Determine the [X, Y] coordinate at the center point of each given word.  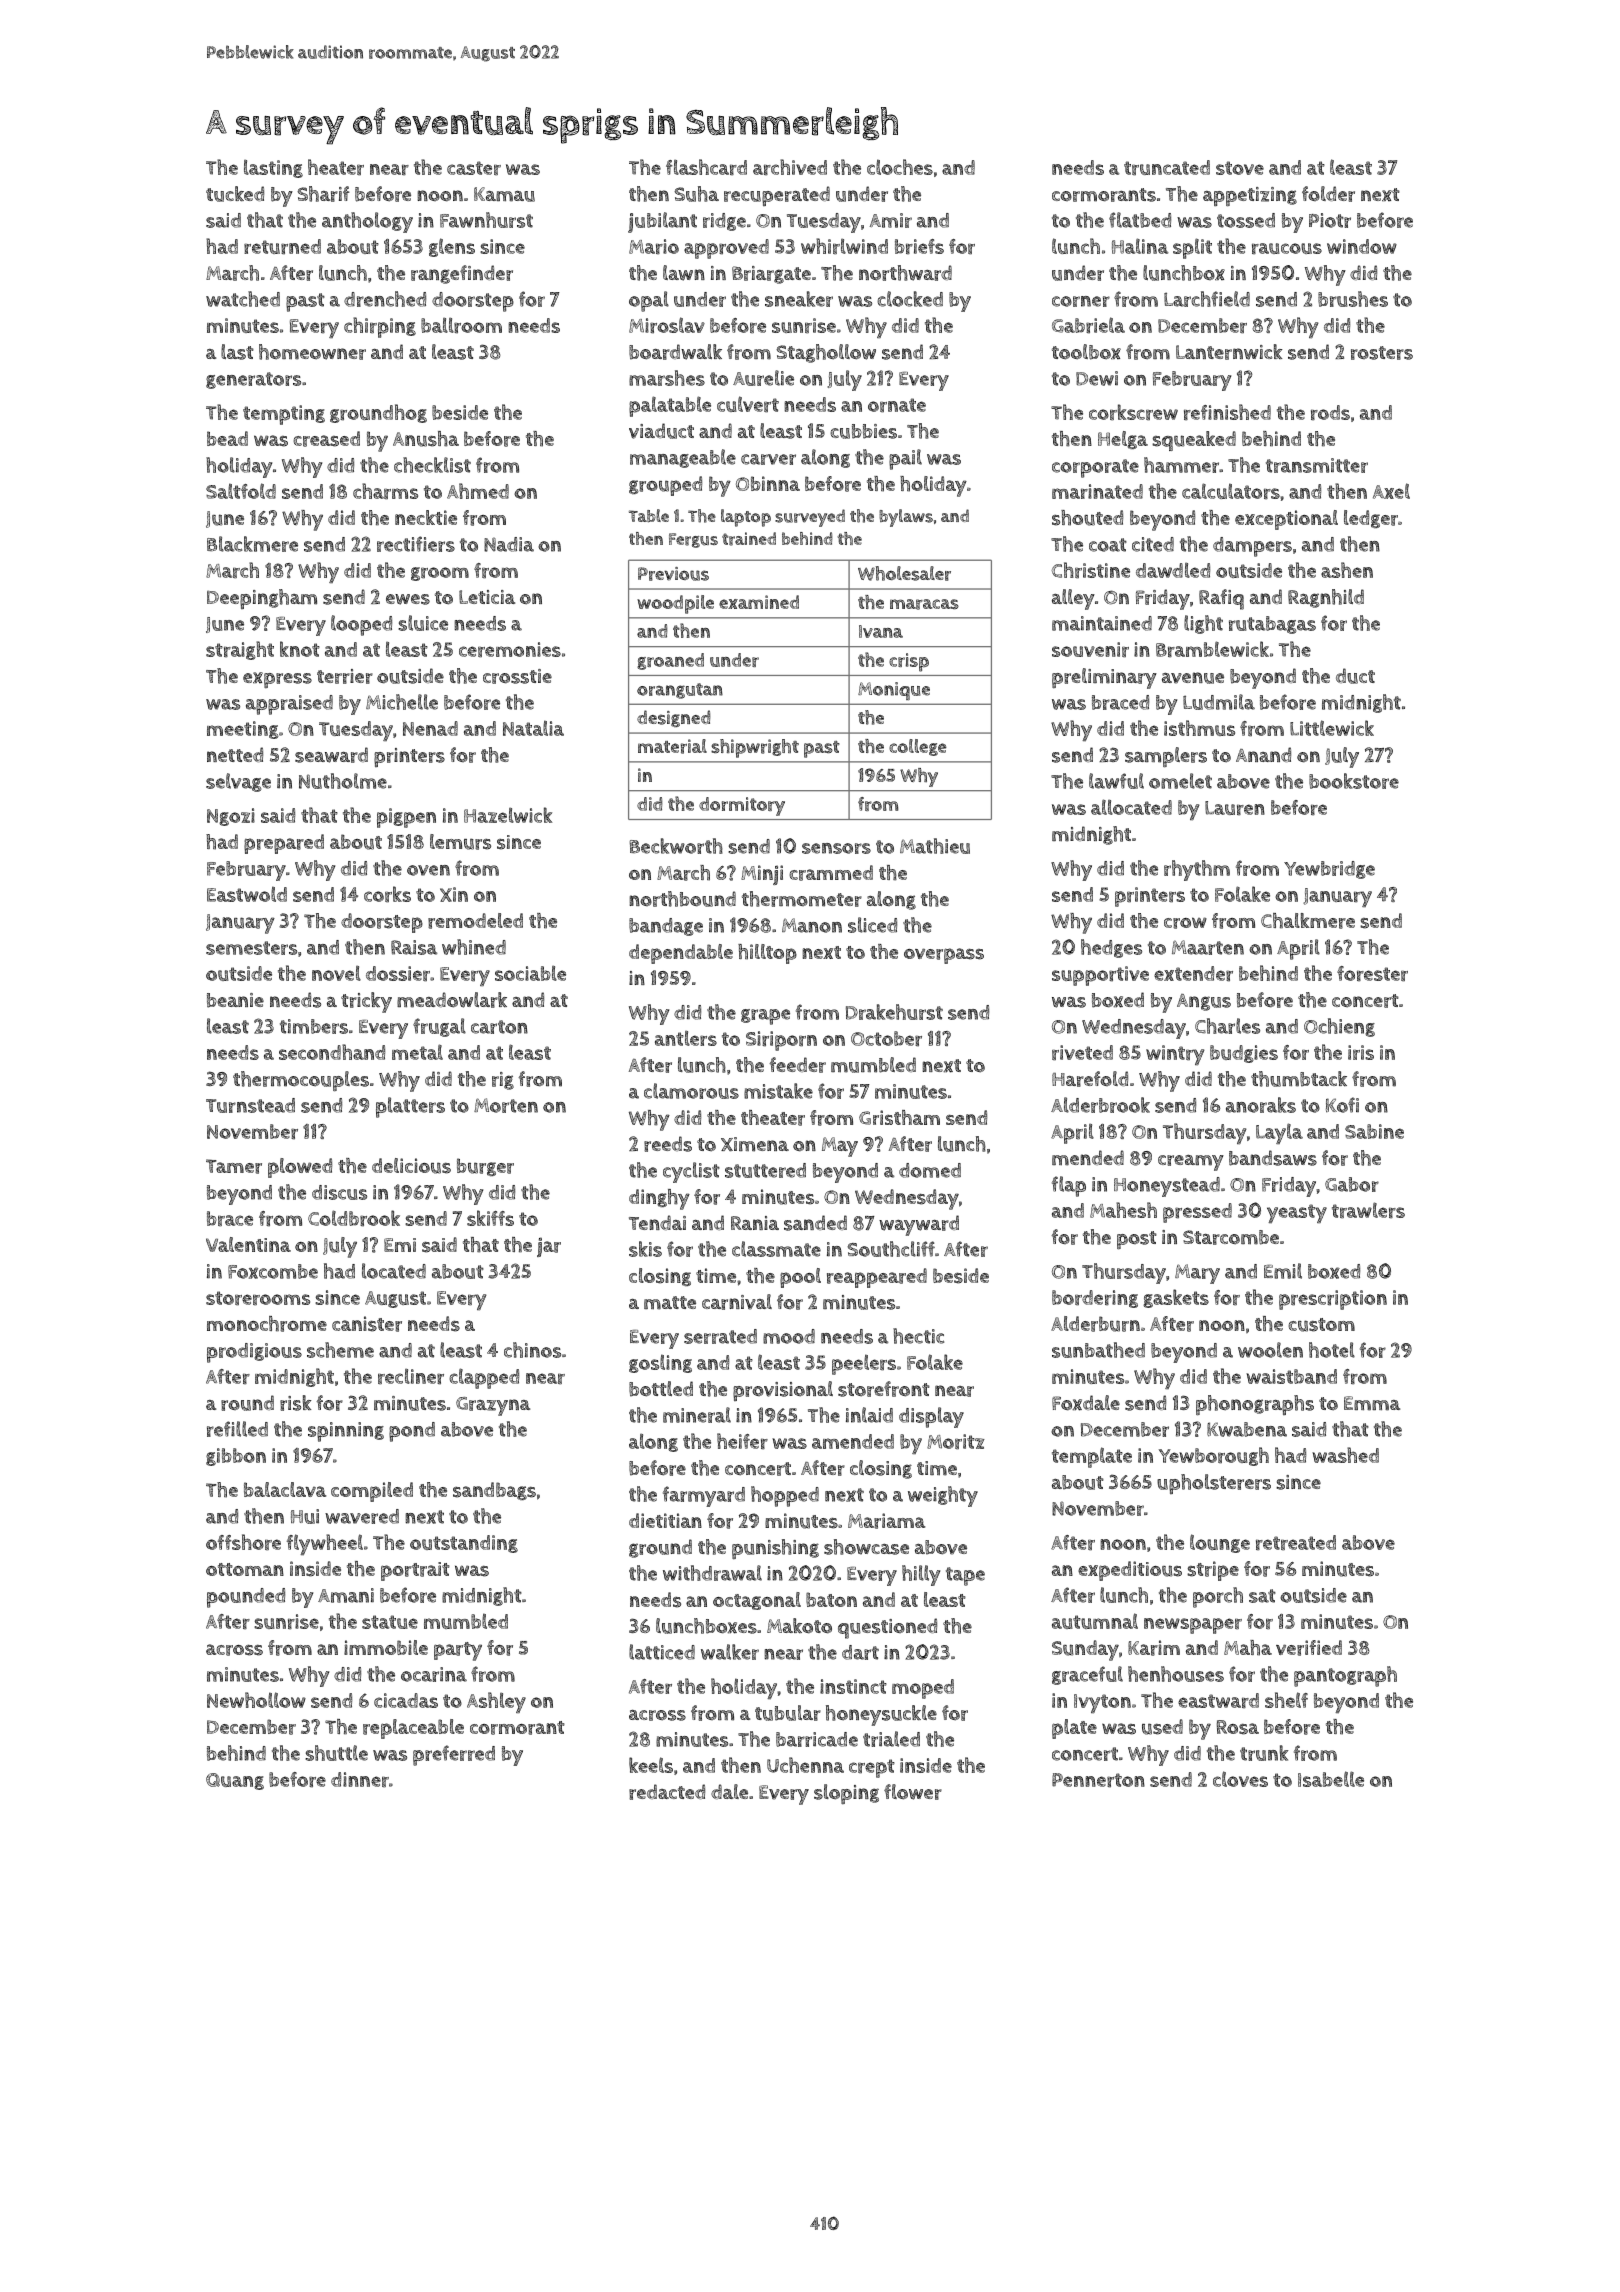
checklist [432, 465]
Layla [1279, 1133]
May [840, 1147]
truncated [1167, 168]
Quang [235, 1781]
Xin [454, 894]
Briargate [771, 275]
